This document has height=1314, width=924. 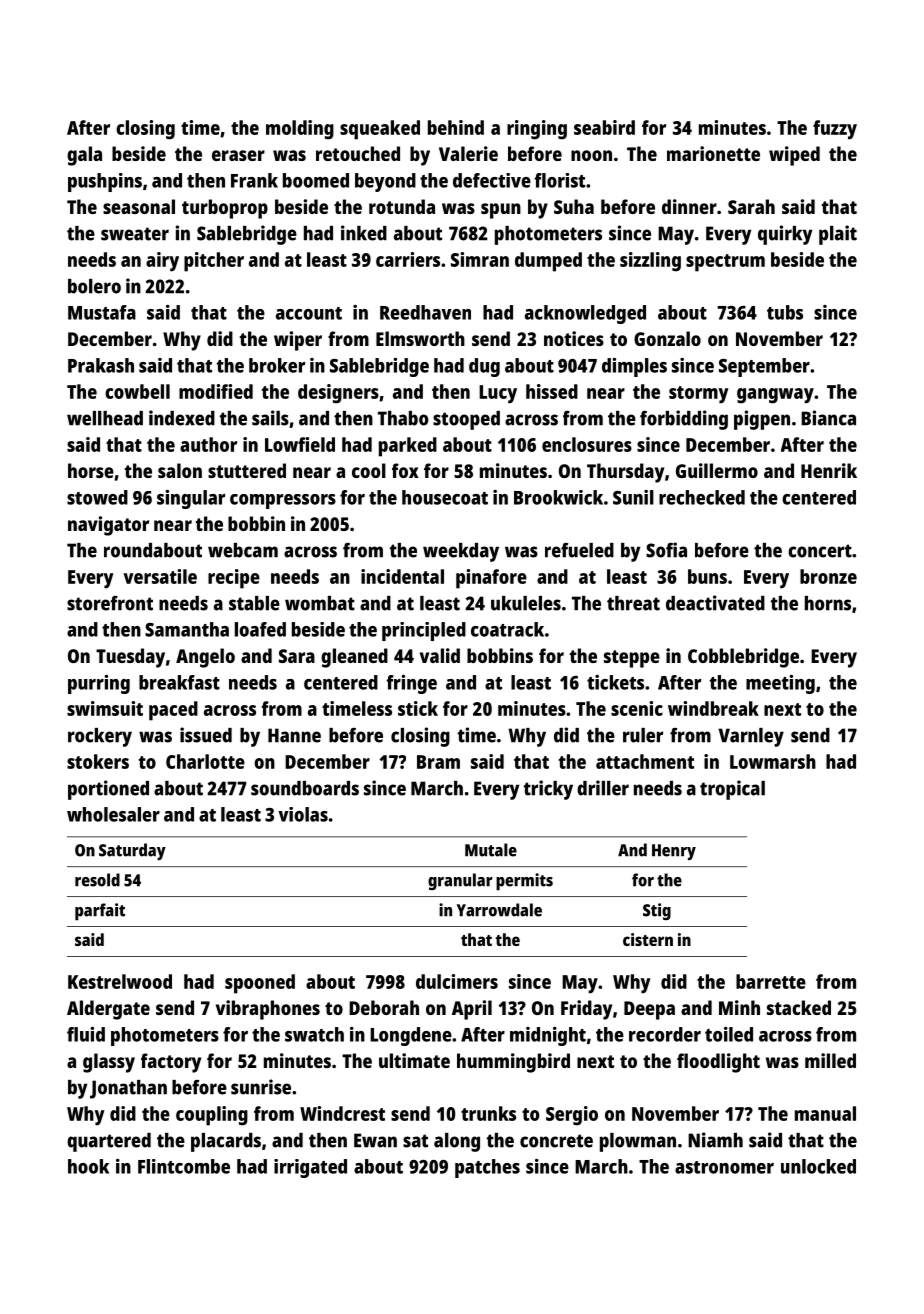 I want to click on valid, so click(x=440, y=655).
